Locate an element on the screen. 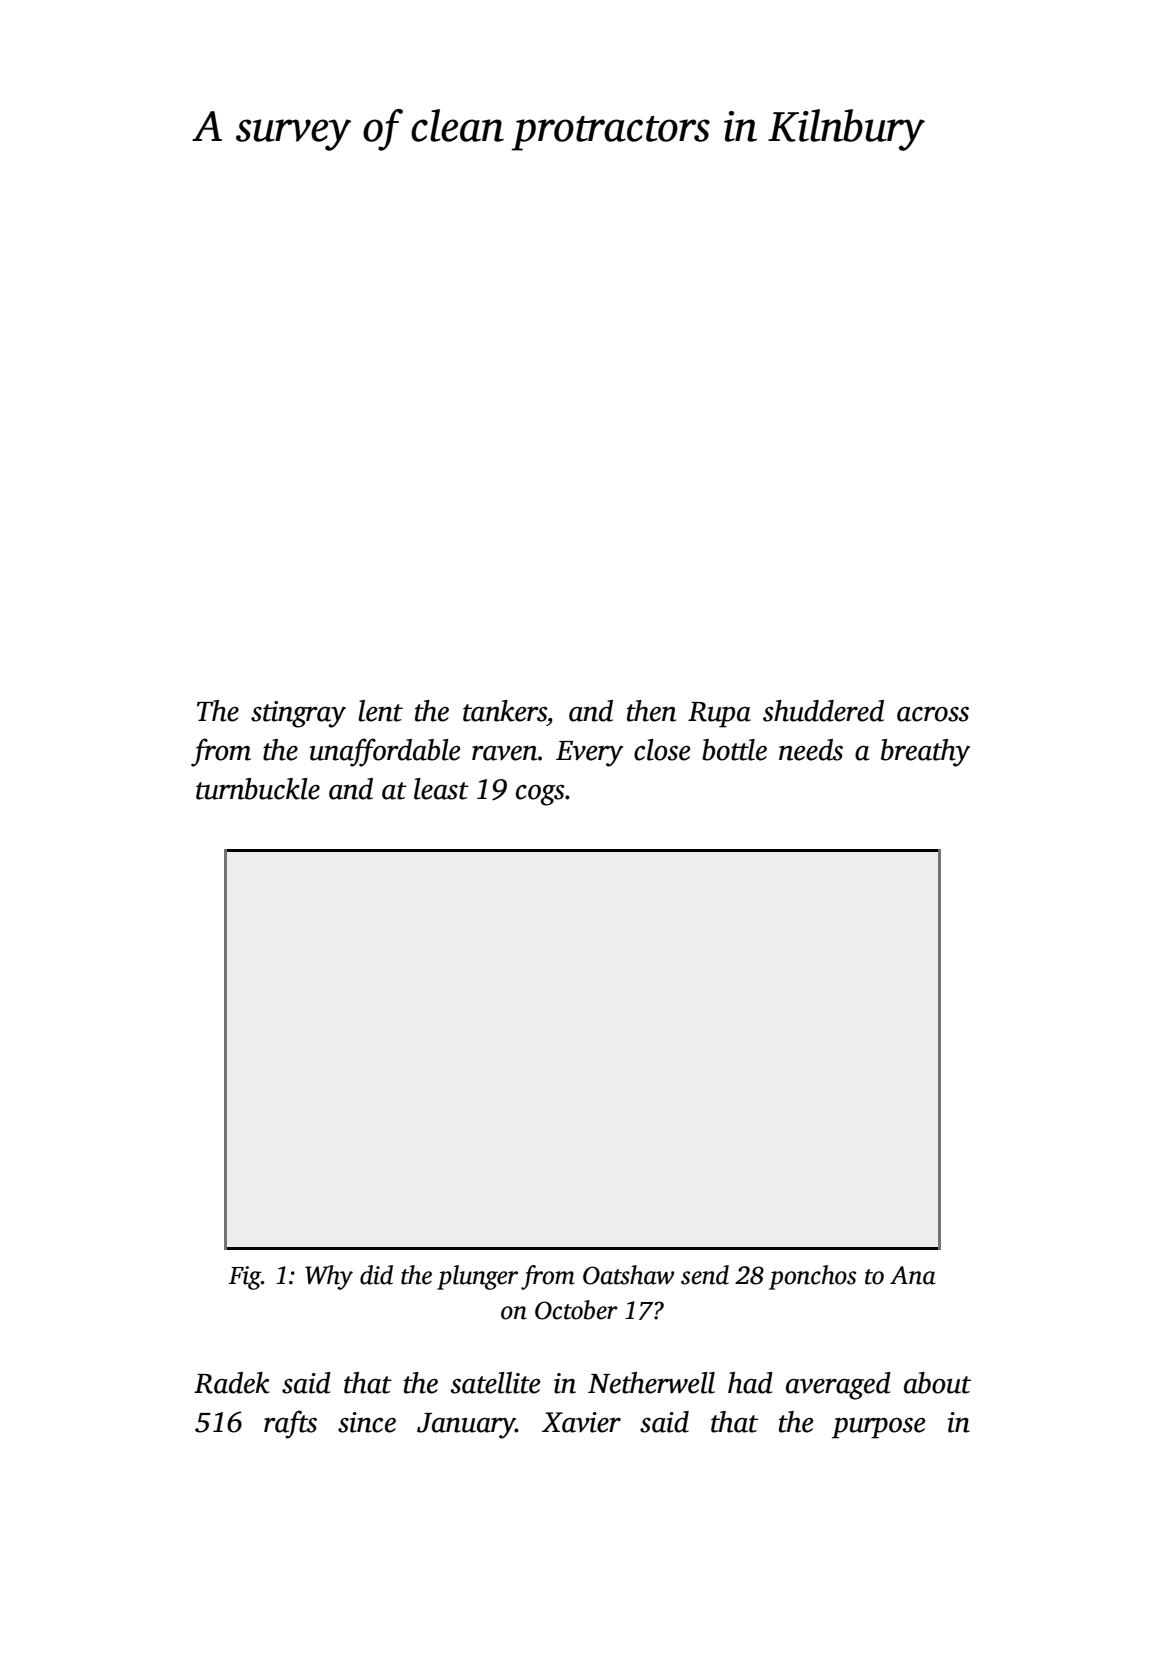 The width and height of the screenshot is (1165, 1654). Rupa is located at coordinates (719, 715).
